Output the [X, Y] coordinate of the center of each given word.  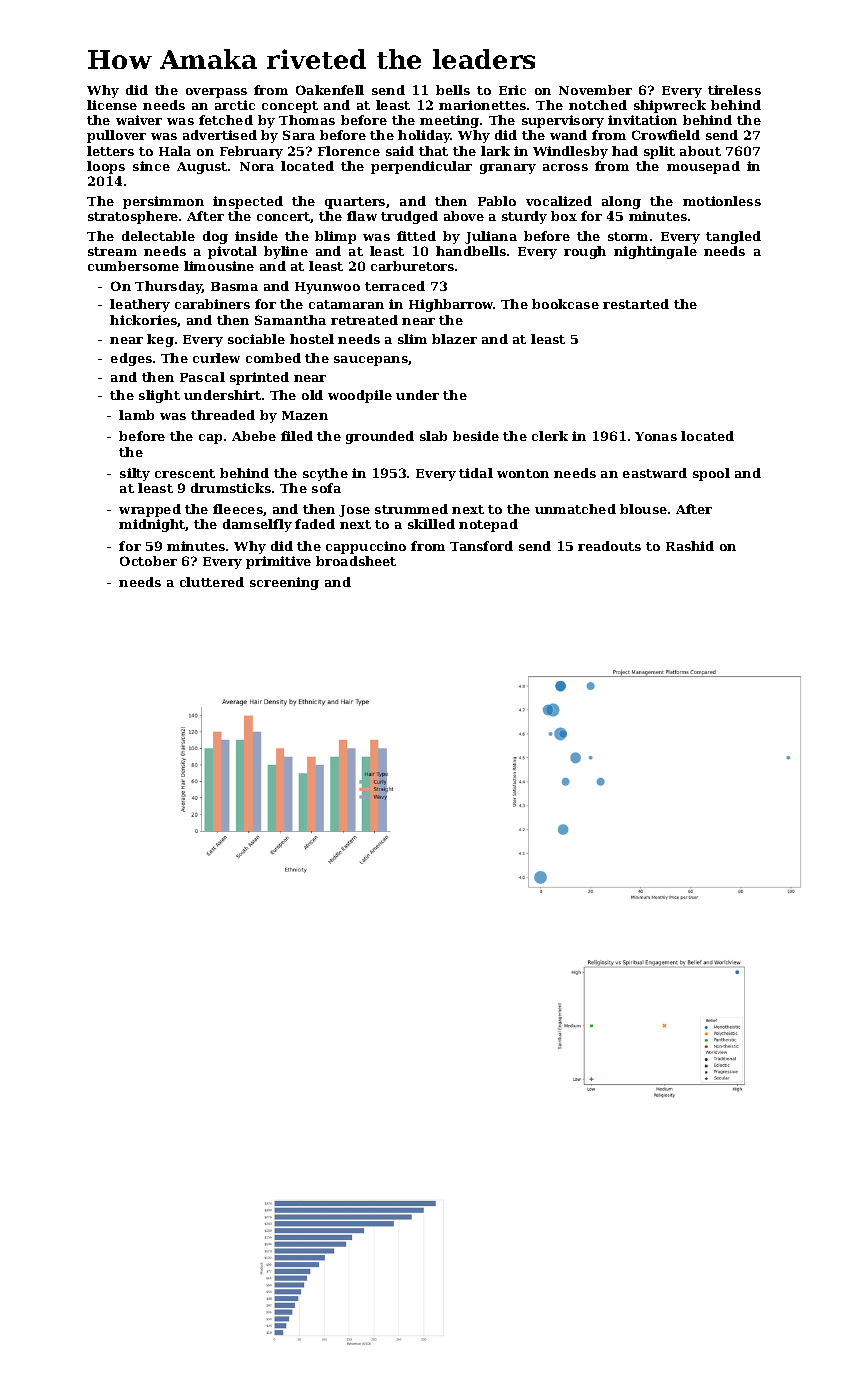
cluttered [212, 582]
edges [131, 359]
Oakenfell [330, 90]
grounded [380, 437]
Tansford [481, 546]
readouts [609, 546]
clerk [550, 436]
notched [598, 105]
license [112, 105]
